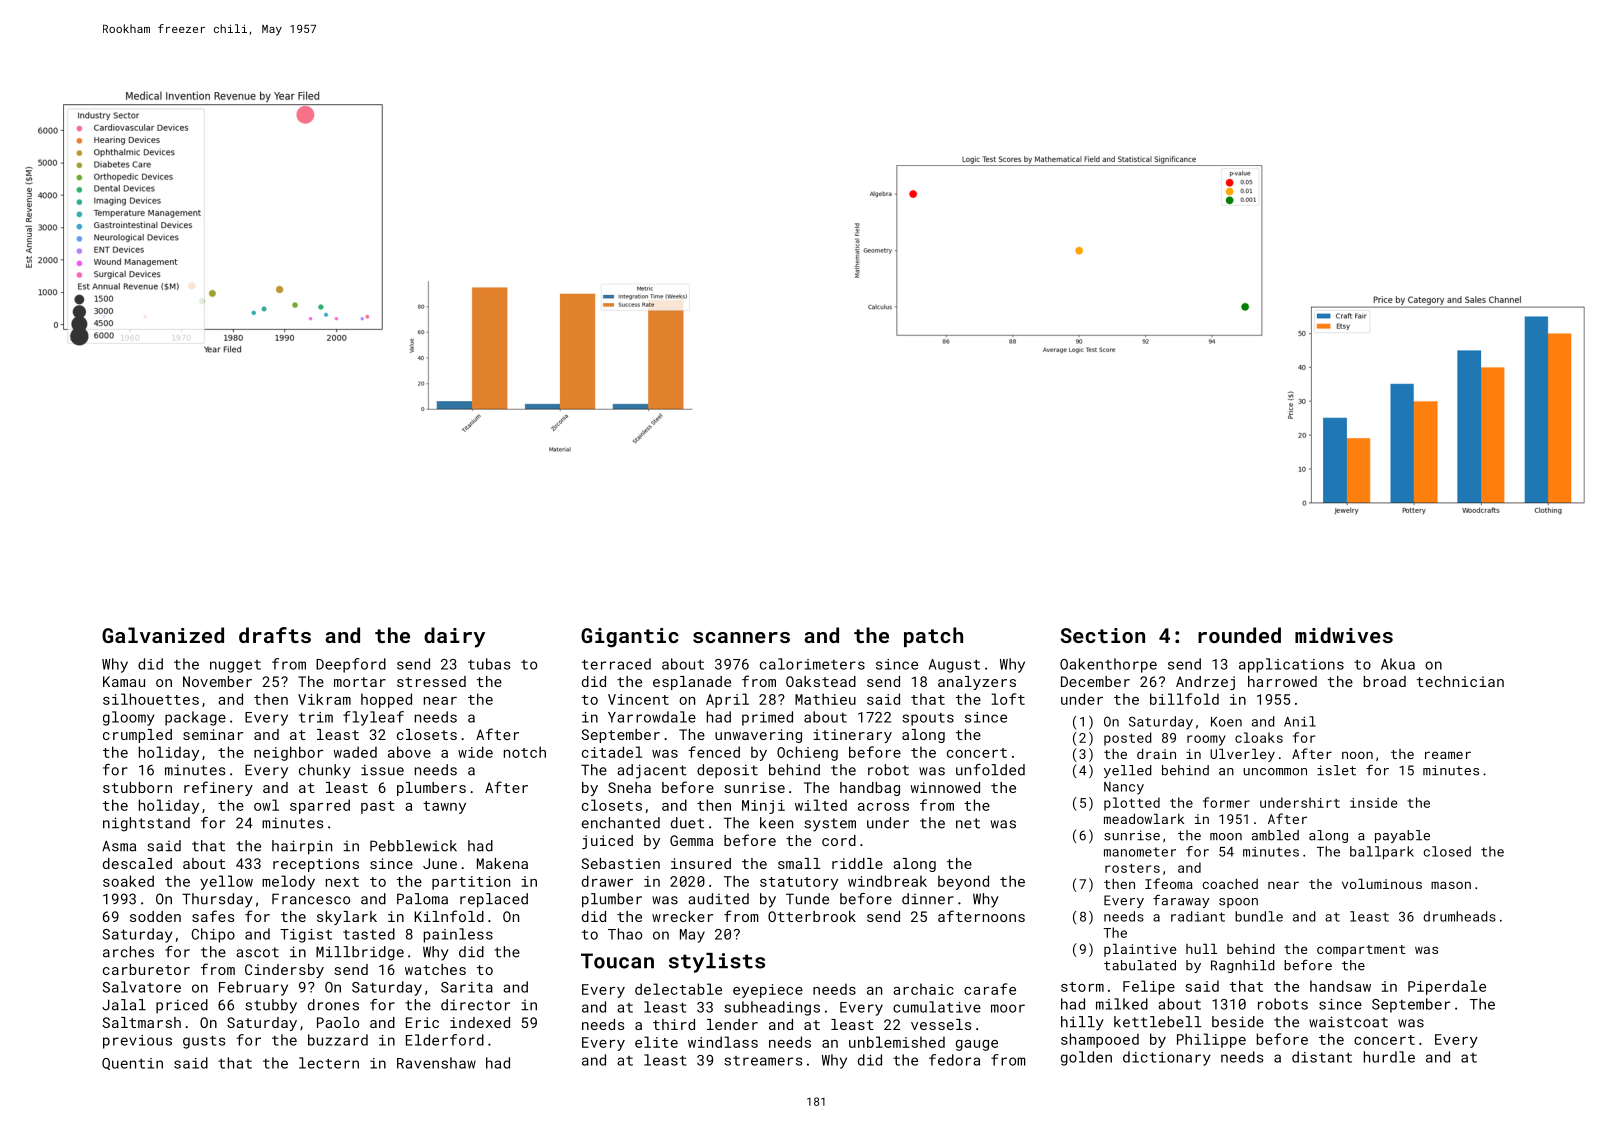  I want to click on hull, so click(1201, 949).
